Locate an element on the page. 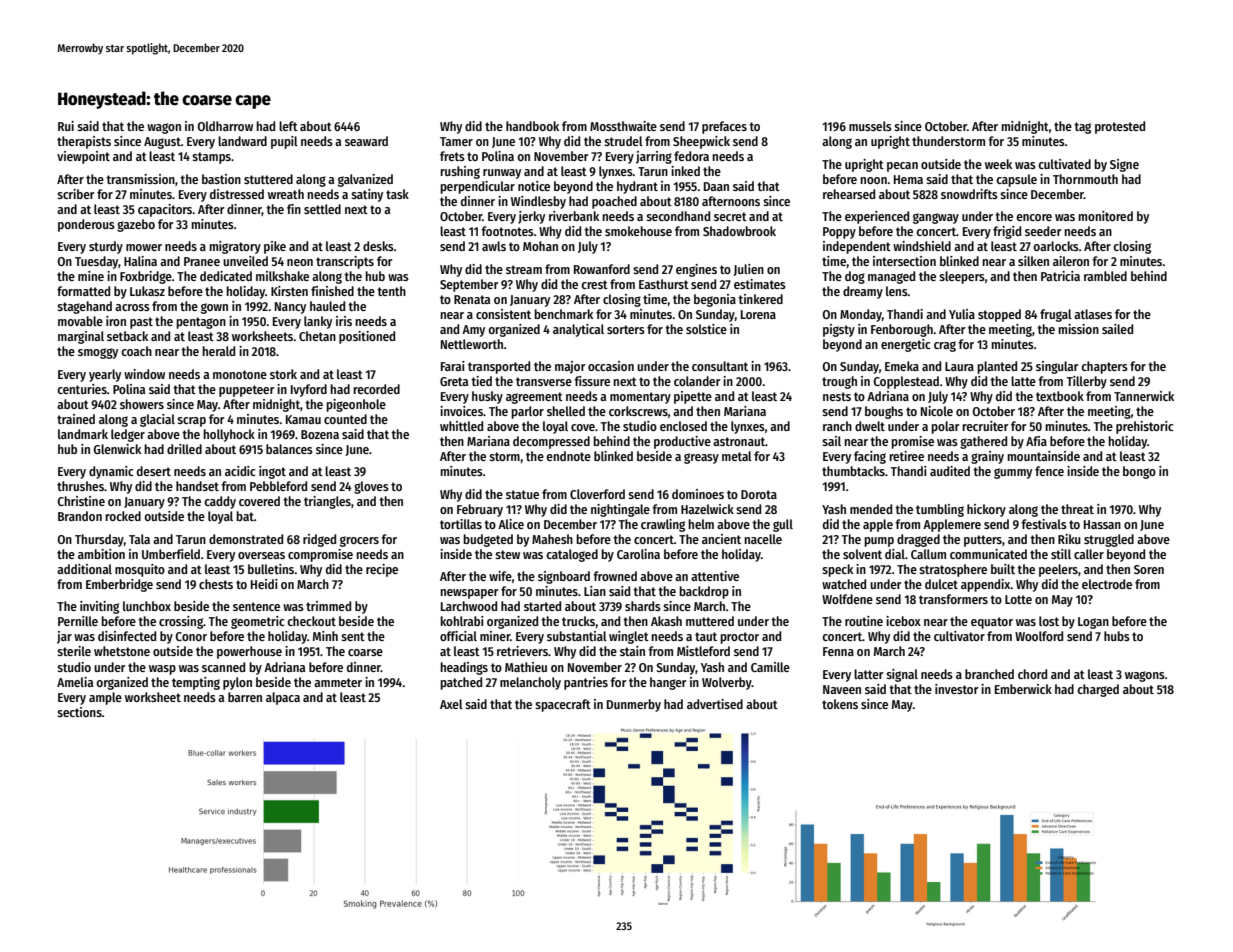  gazebo is located at coordinates (136, 225).
